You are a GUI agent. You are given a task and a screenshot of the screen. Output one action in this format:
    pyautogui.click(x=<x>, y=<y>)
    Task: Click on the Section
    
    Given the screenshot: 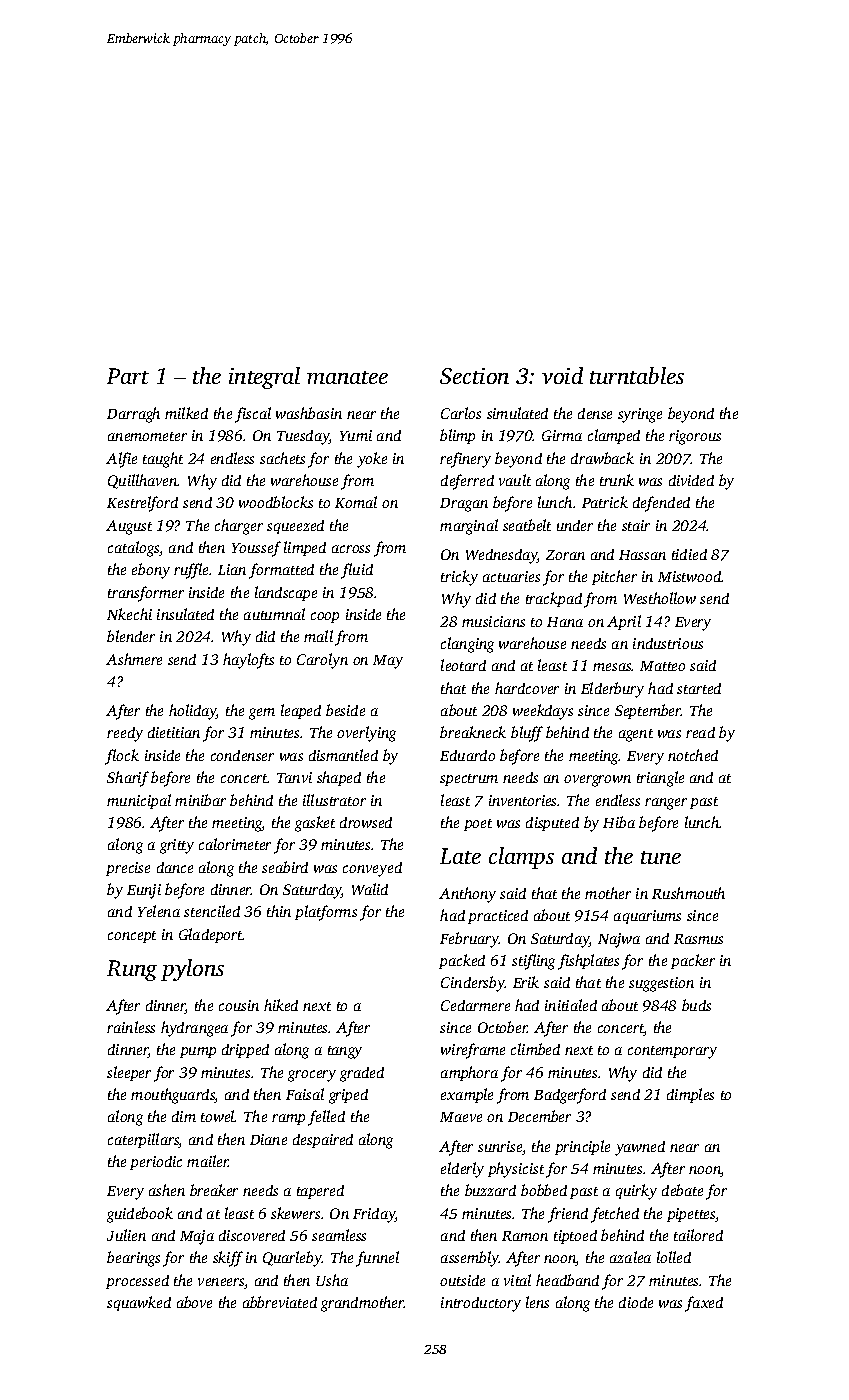 What is the action you would take?
    pyautogui.click(x=474, y=376)
